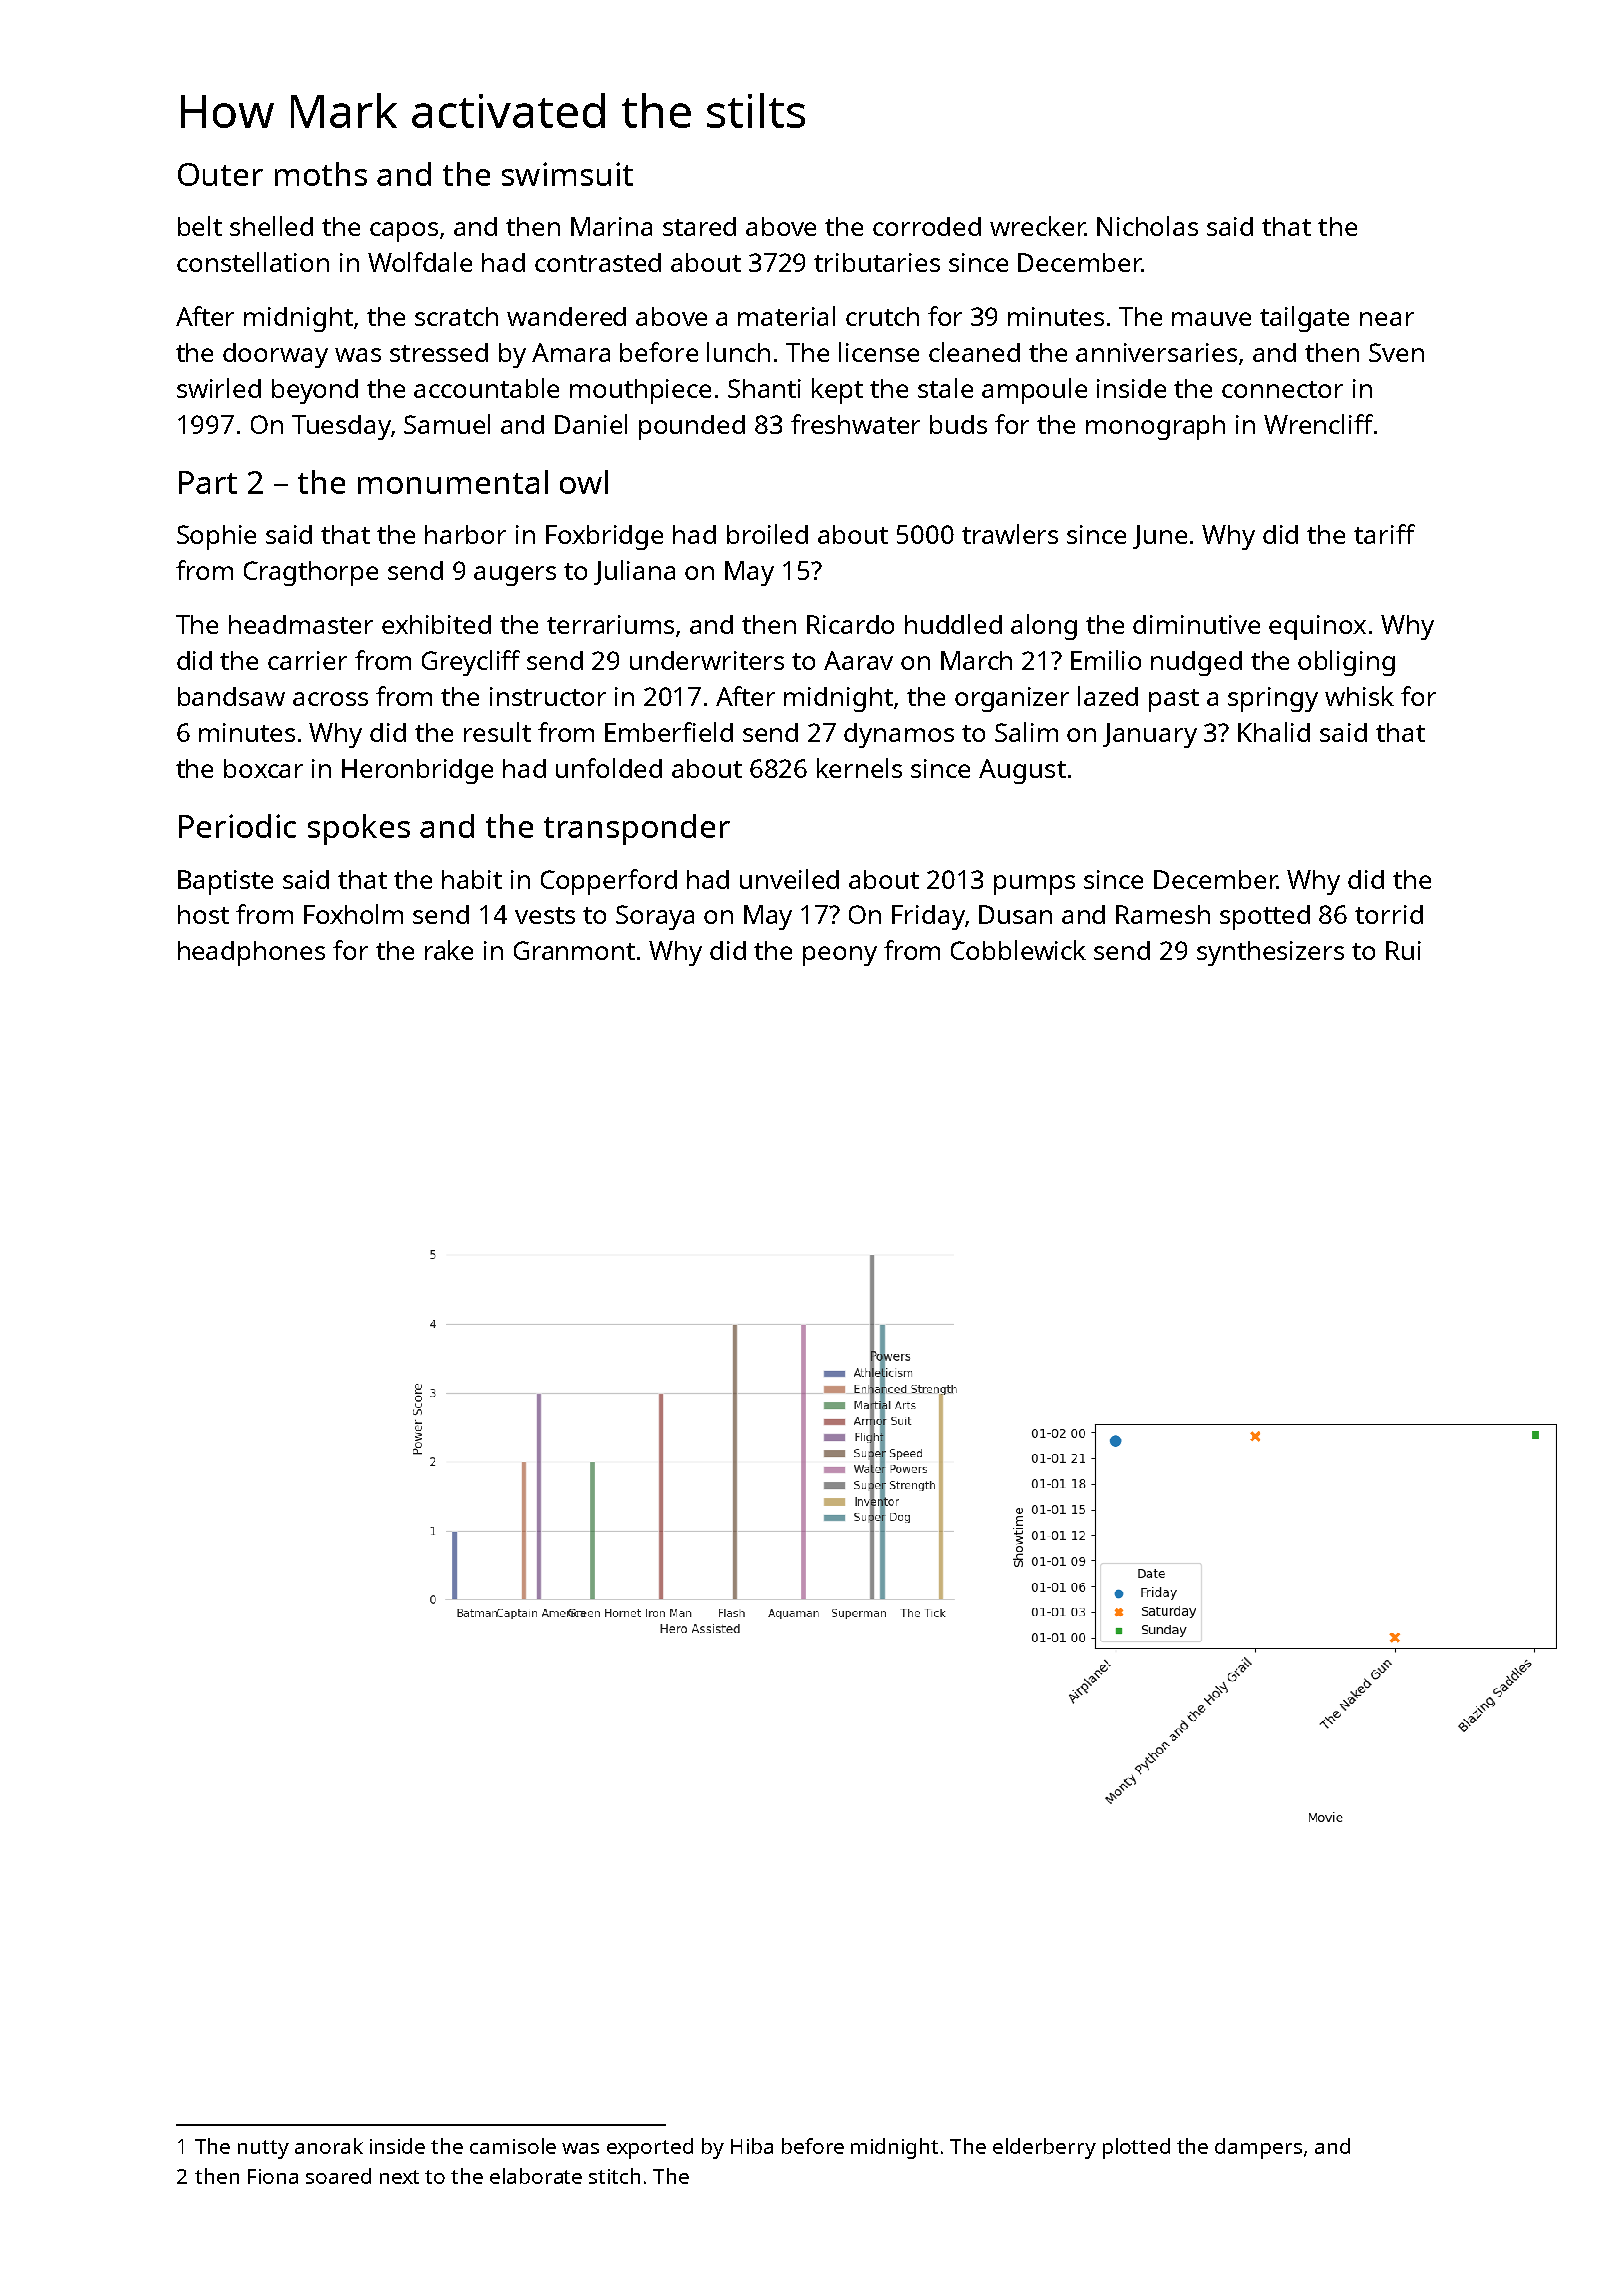 Image resolution: width=1620 pixels, height=2292 pixels. Describe the element at coordinates (1044, 2148) in the document. I see `elderberry` at that location.
